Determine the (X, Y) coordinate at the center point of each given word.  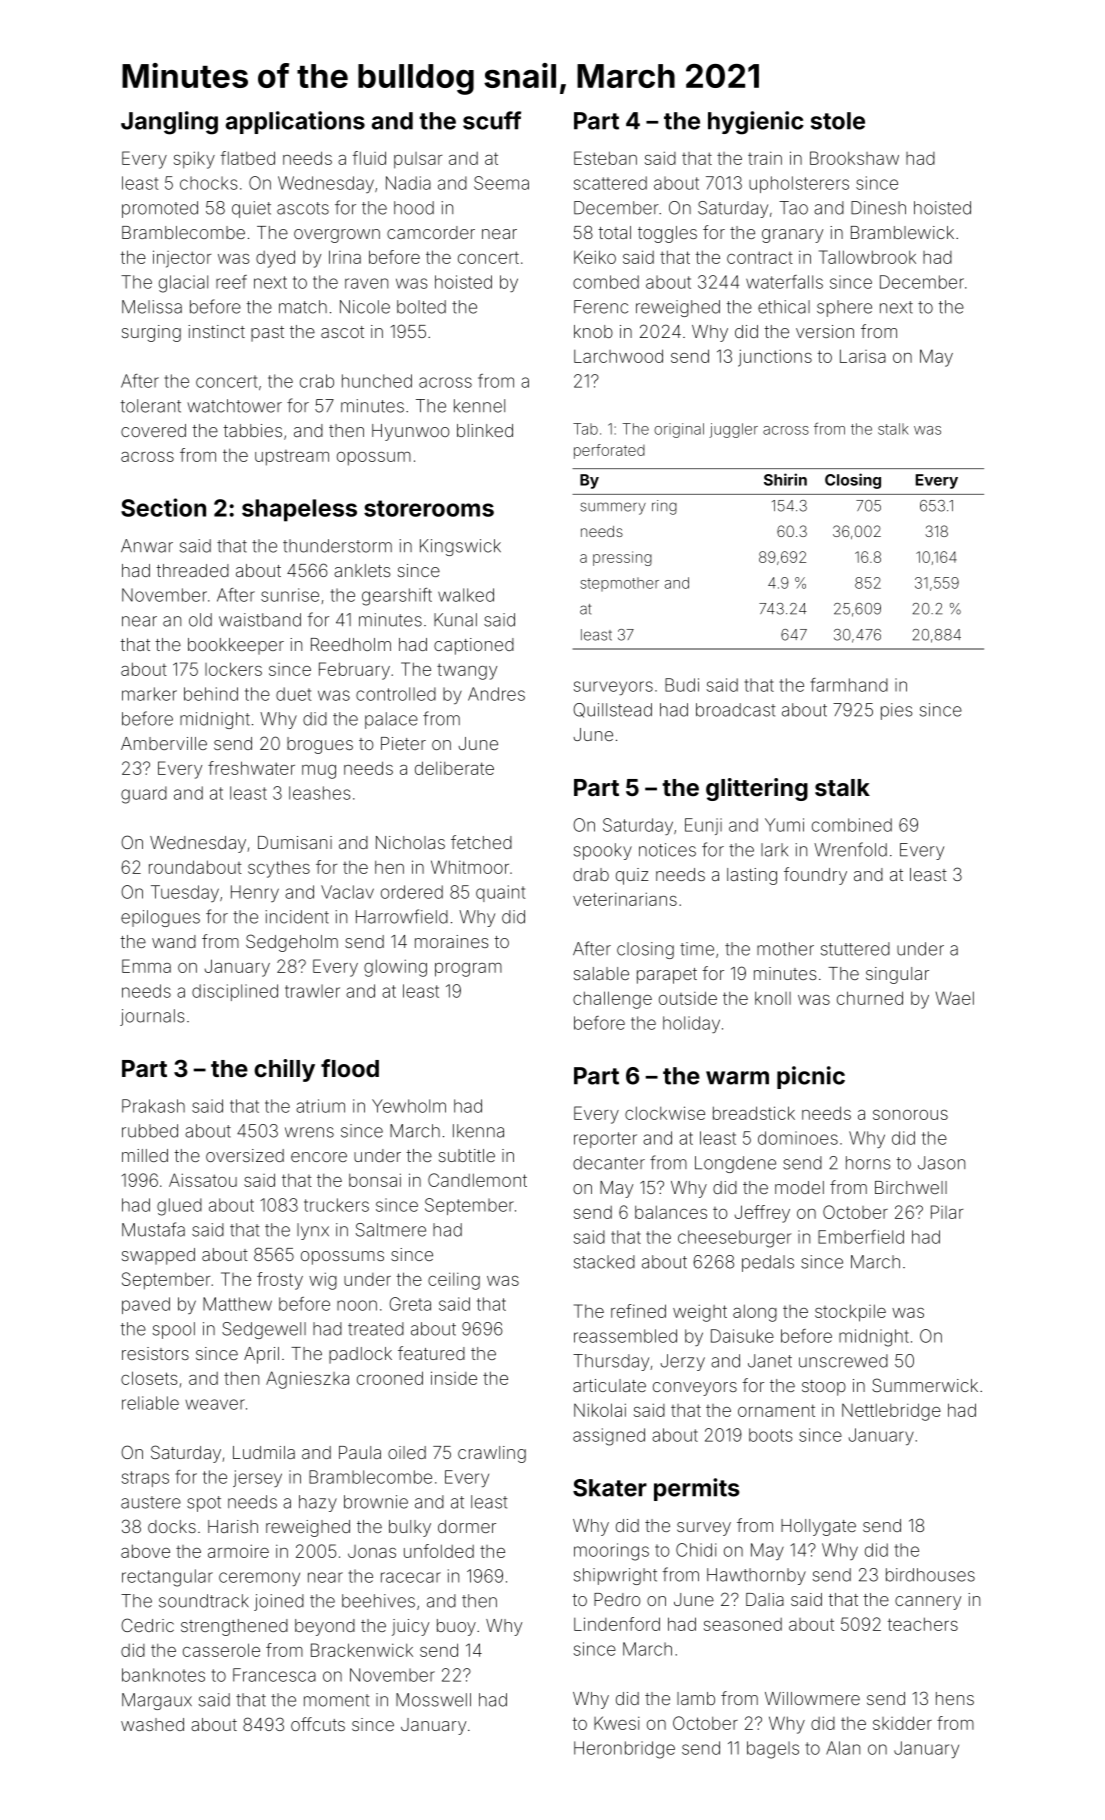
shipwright (615, 1576)
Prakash (153, 1106)
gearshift (397, 597)
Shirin (785, 479)
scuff (492, 120)
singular (897, 975)
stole (838, 121)
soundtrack (204, 1601)
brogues (320, 745)
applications (295, 122)
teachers (923, 1624)
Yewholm (409, 1106)
